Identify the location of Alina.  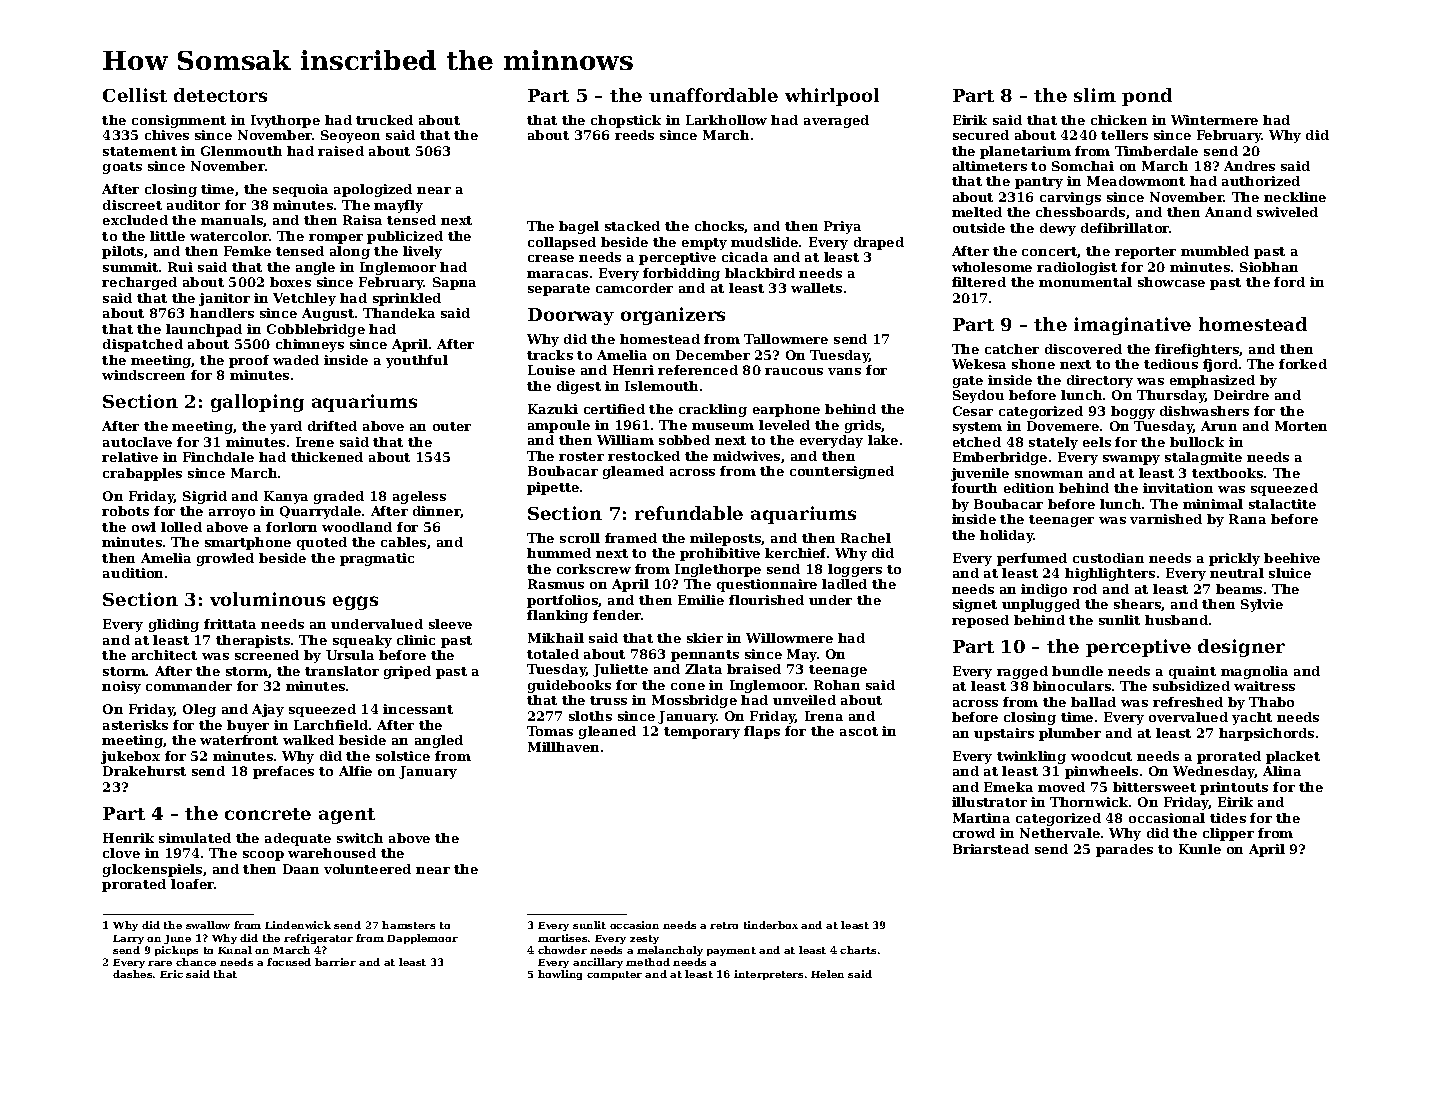
(1282, 771).
